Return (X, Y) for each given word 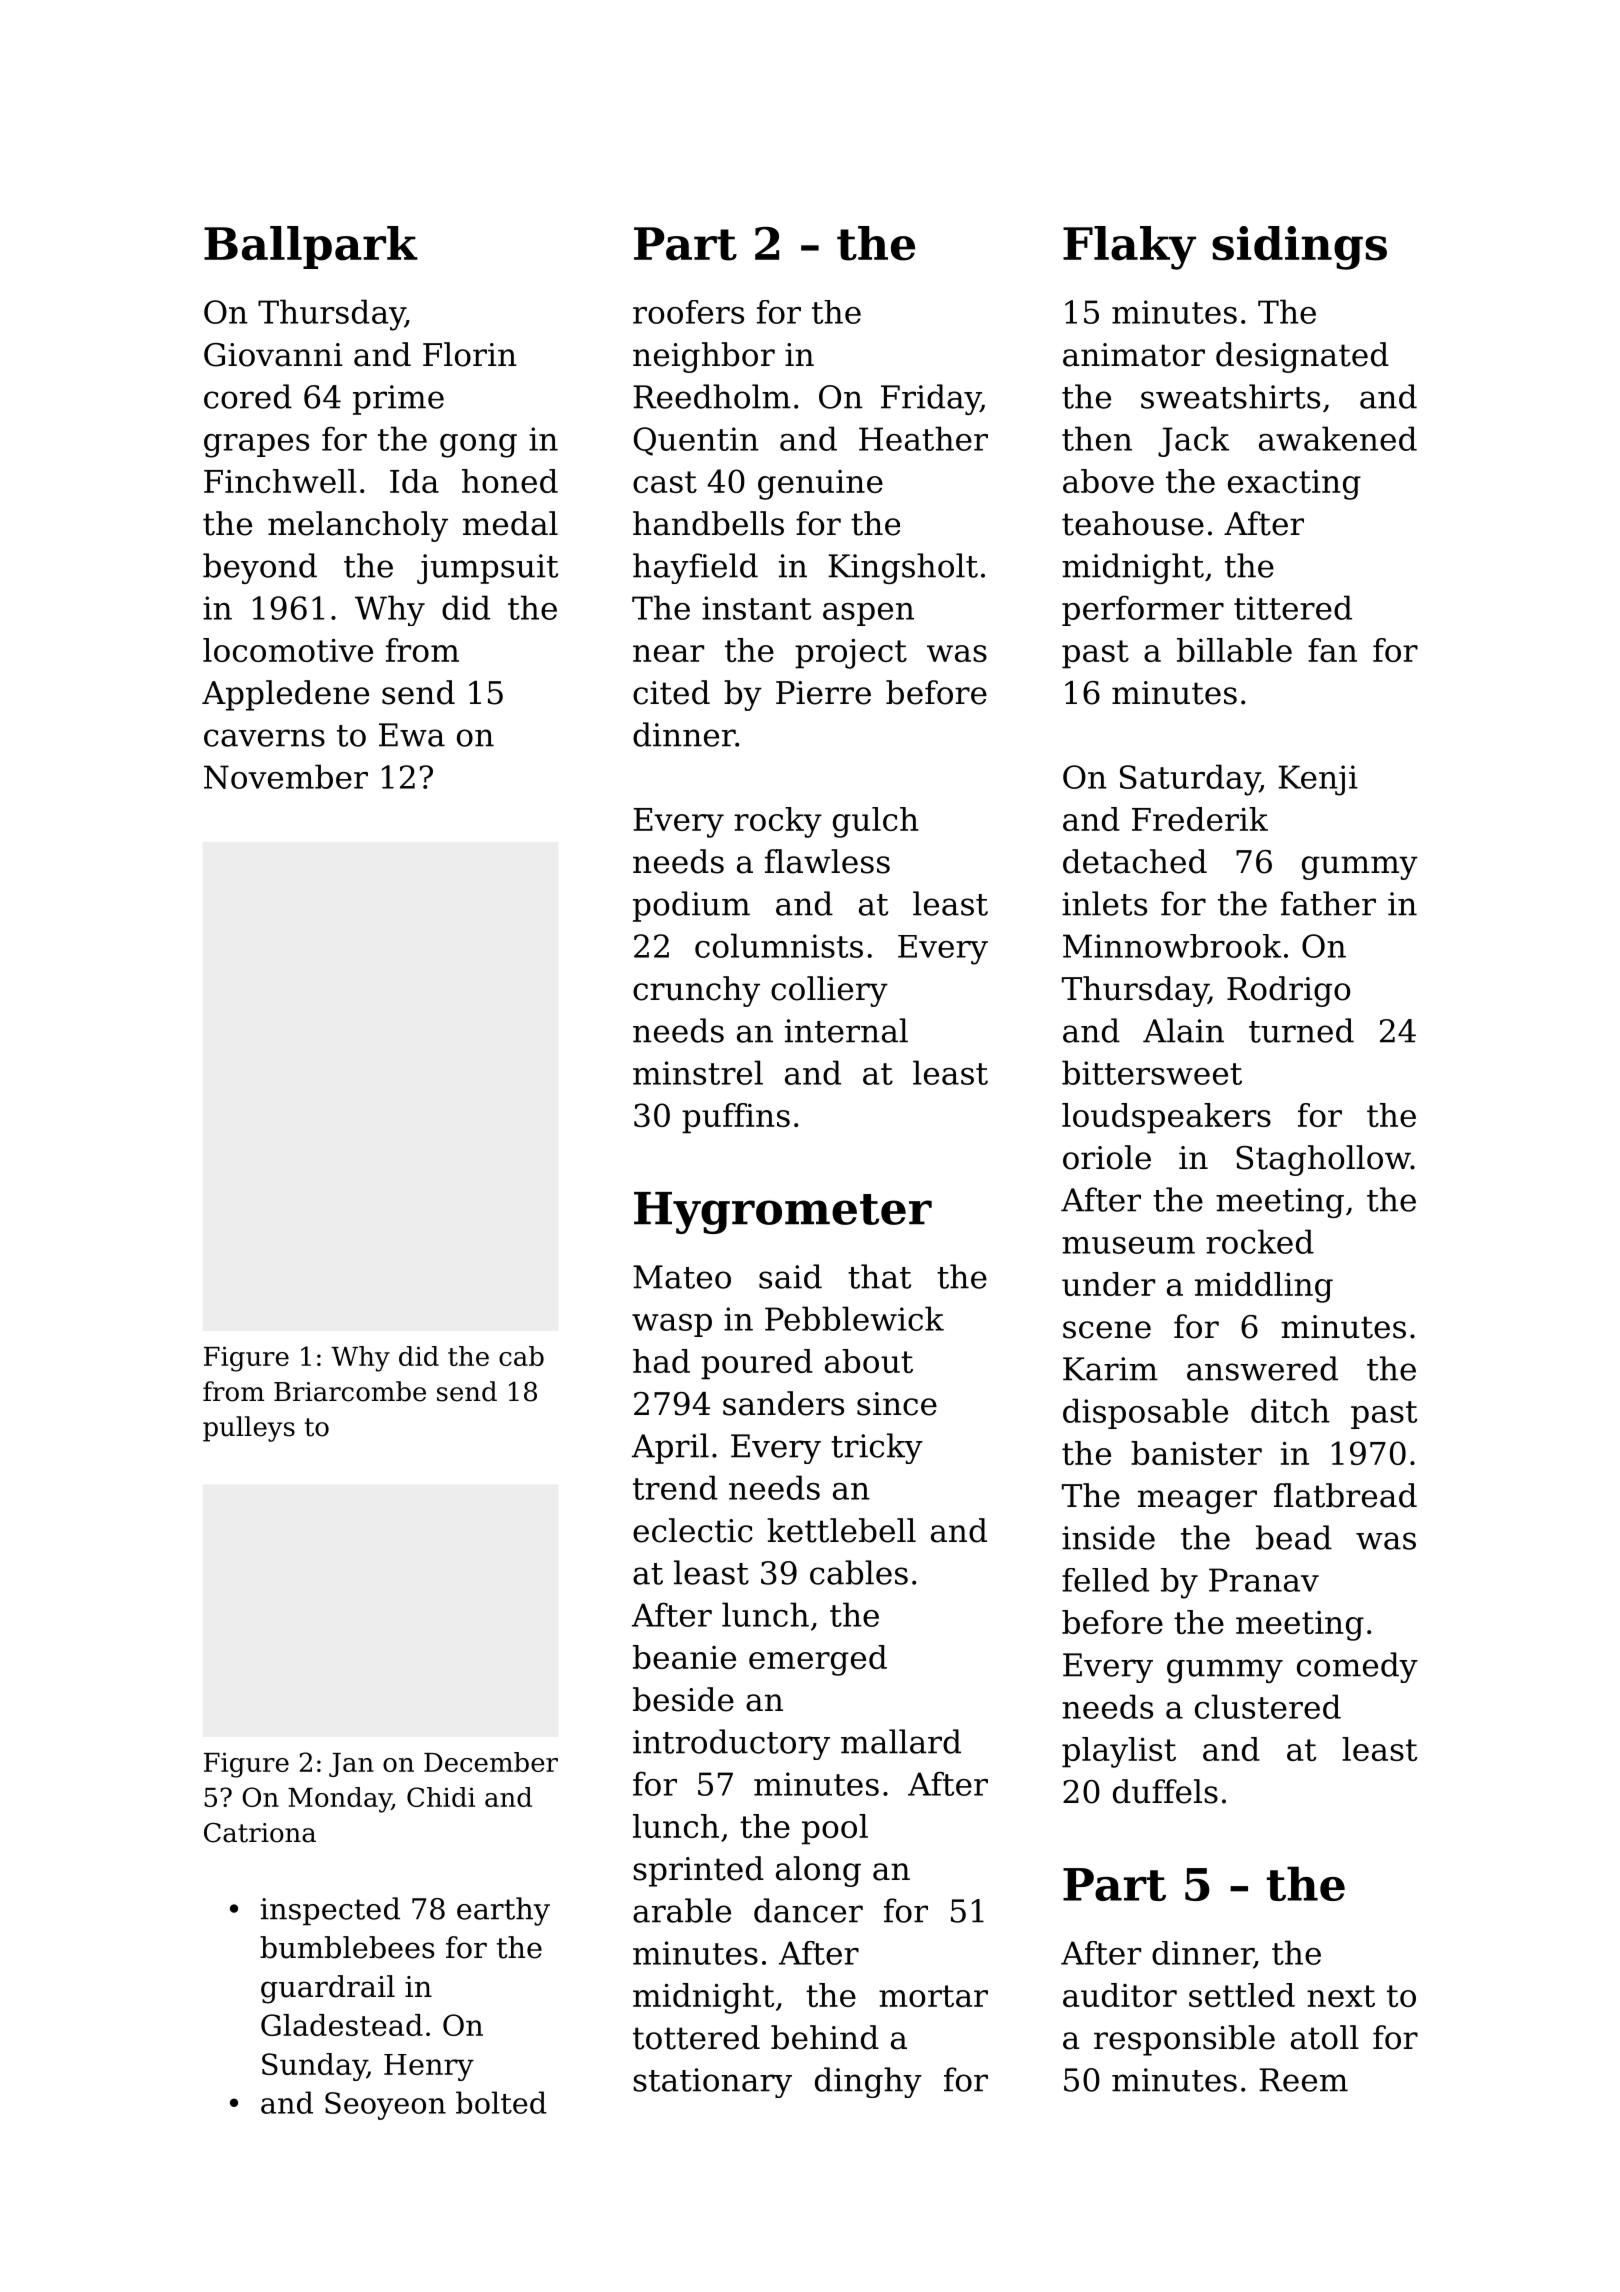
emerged (818, 1660)
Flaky (1129, 248)
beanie (684, 1657)
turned (1301, 1030)
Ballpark (311, 247)
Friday (931, 399)
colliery (829, 991)
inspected (330, 1911)
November (286, 776)
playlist (1119, 1752)
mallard (901, 1741)
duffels (1165, 1791)
